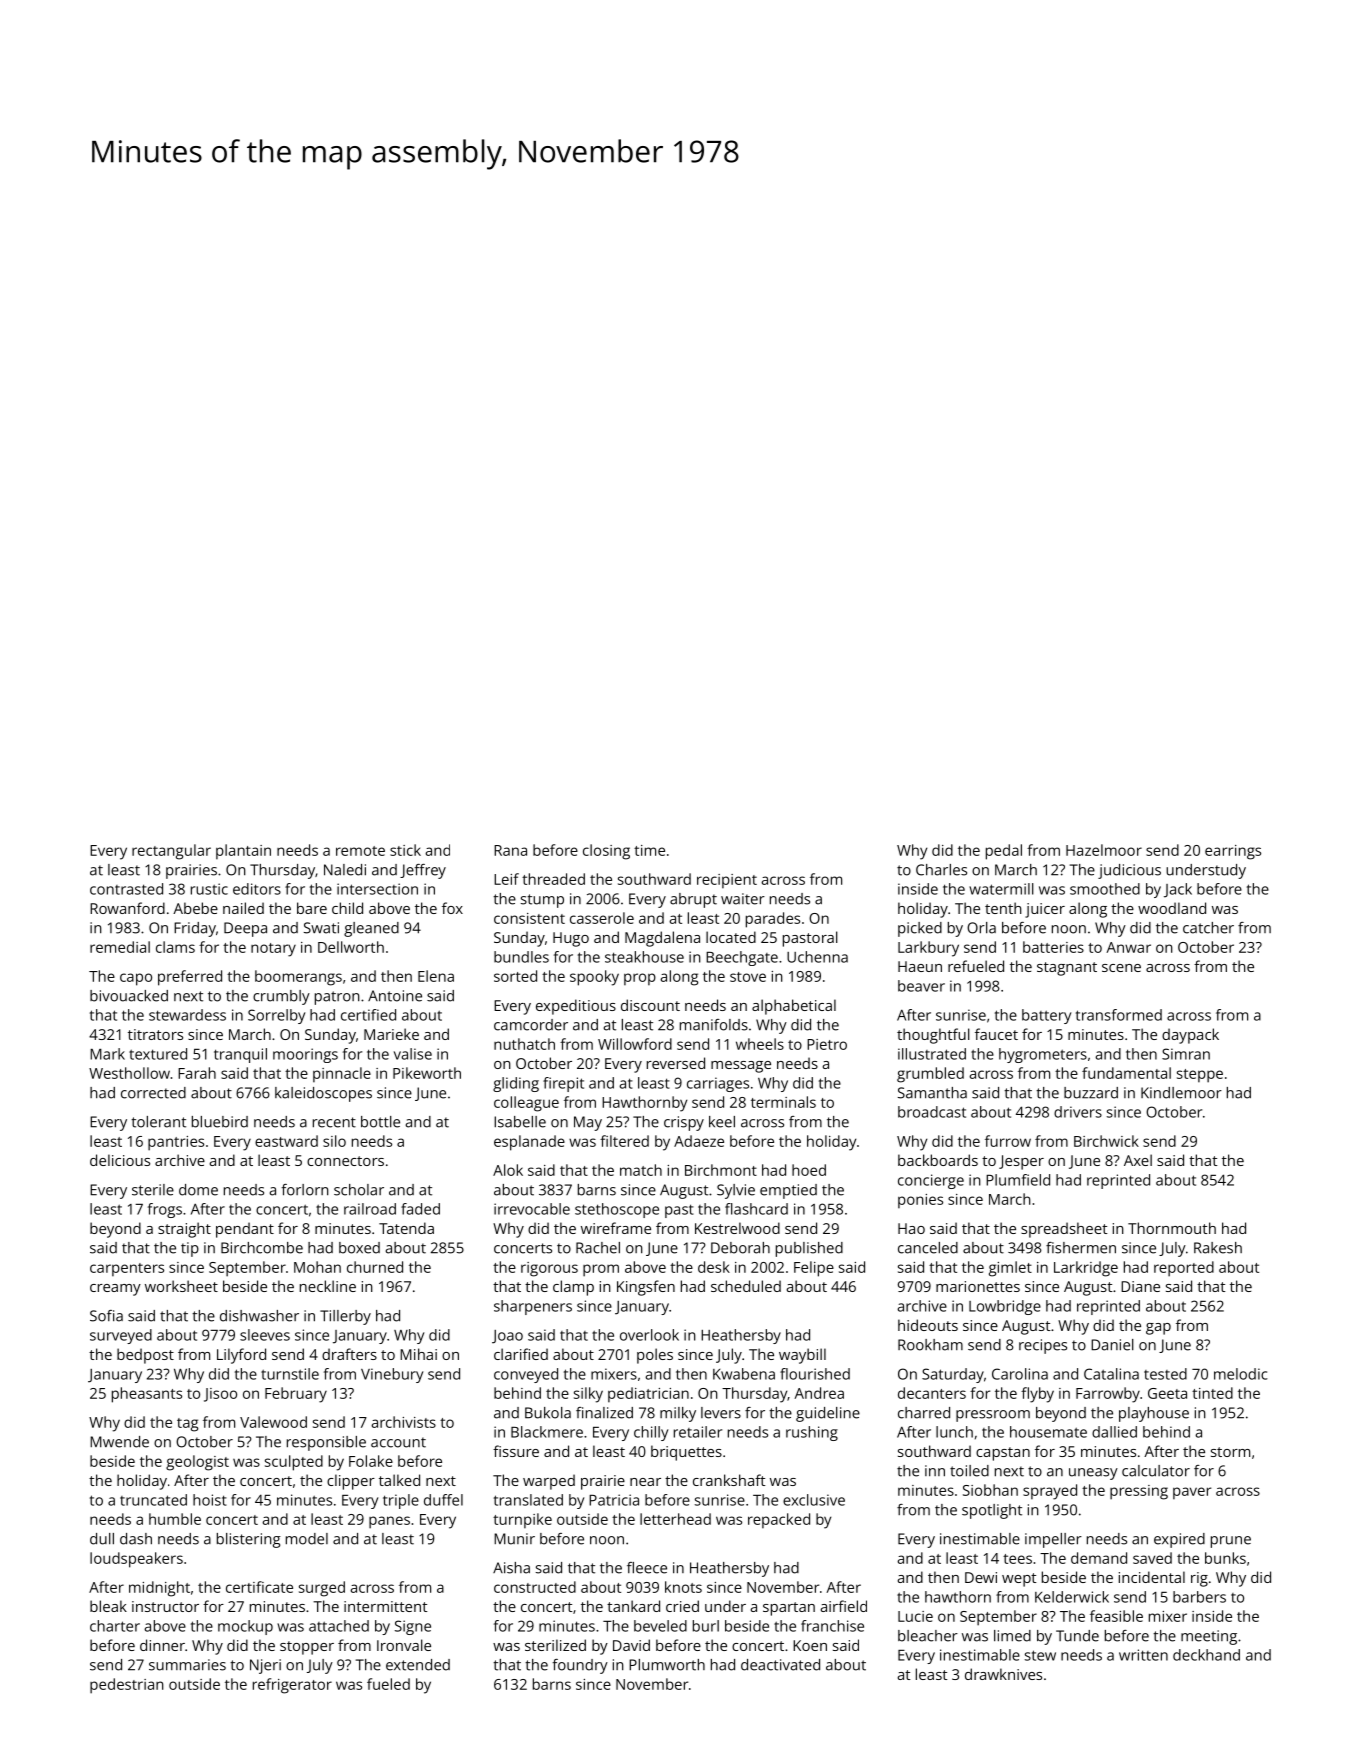 This page has width=1363, height=1764. Describe the element at coordinates (1043, 1055) in the page. I see `hygrometers` at that location.
